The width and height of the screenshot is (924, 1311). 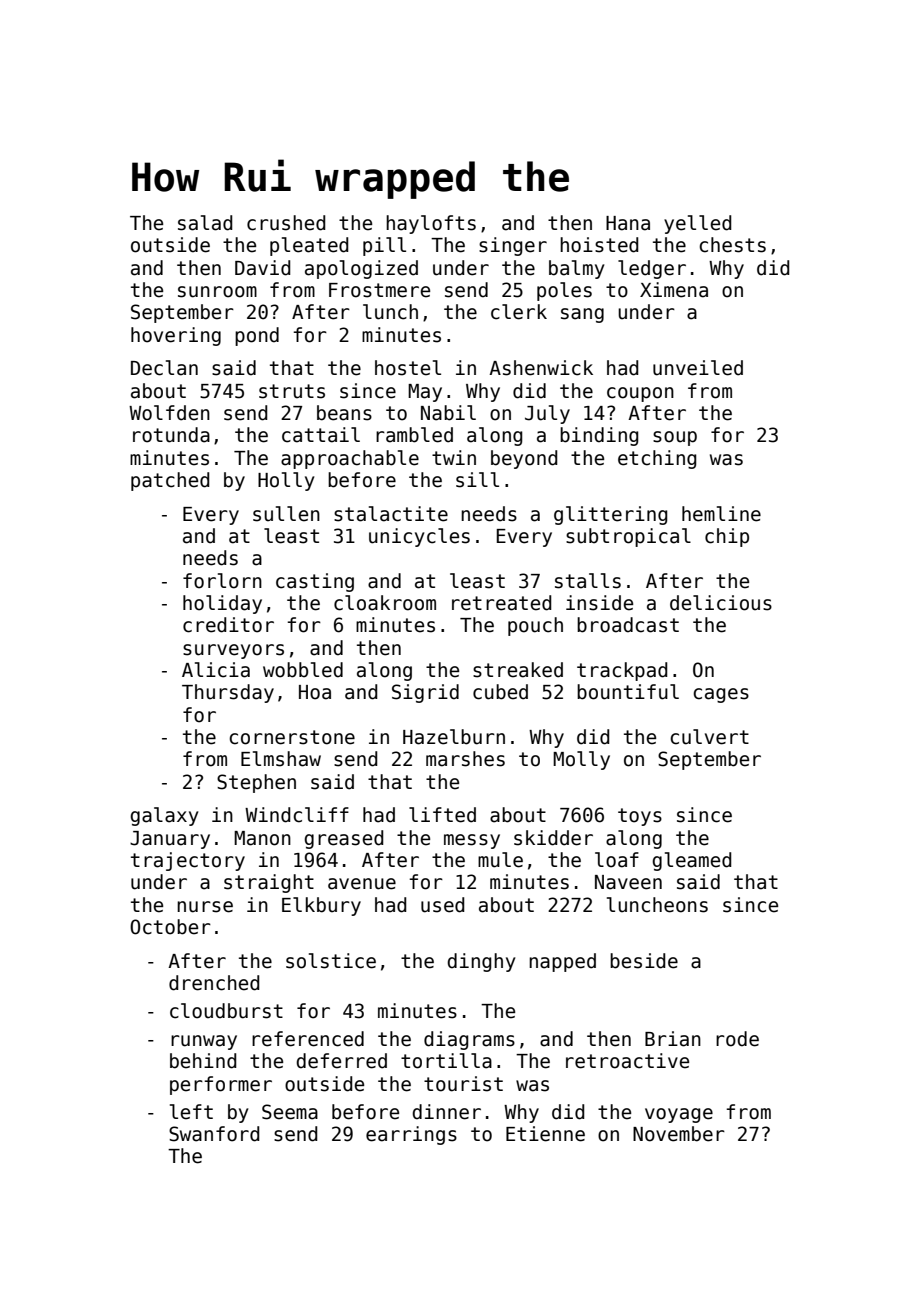 I want to click on stalactite, so click(x=391, y=514).
